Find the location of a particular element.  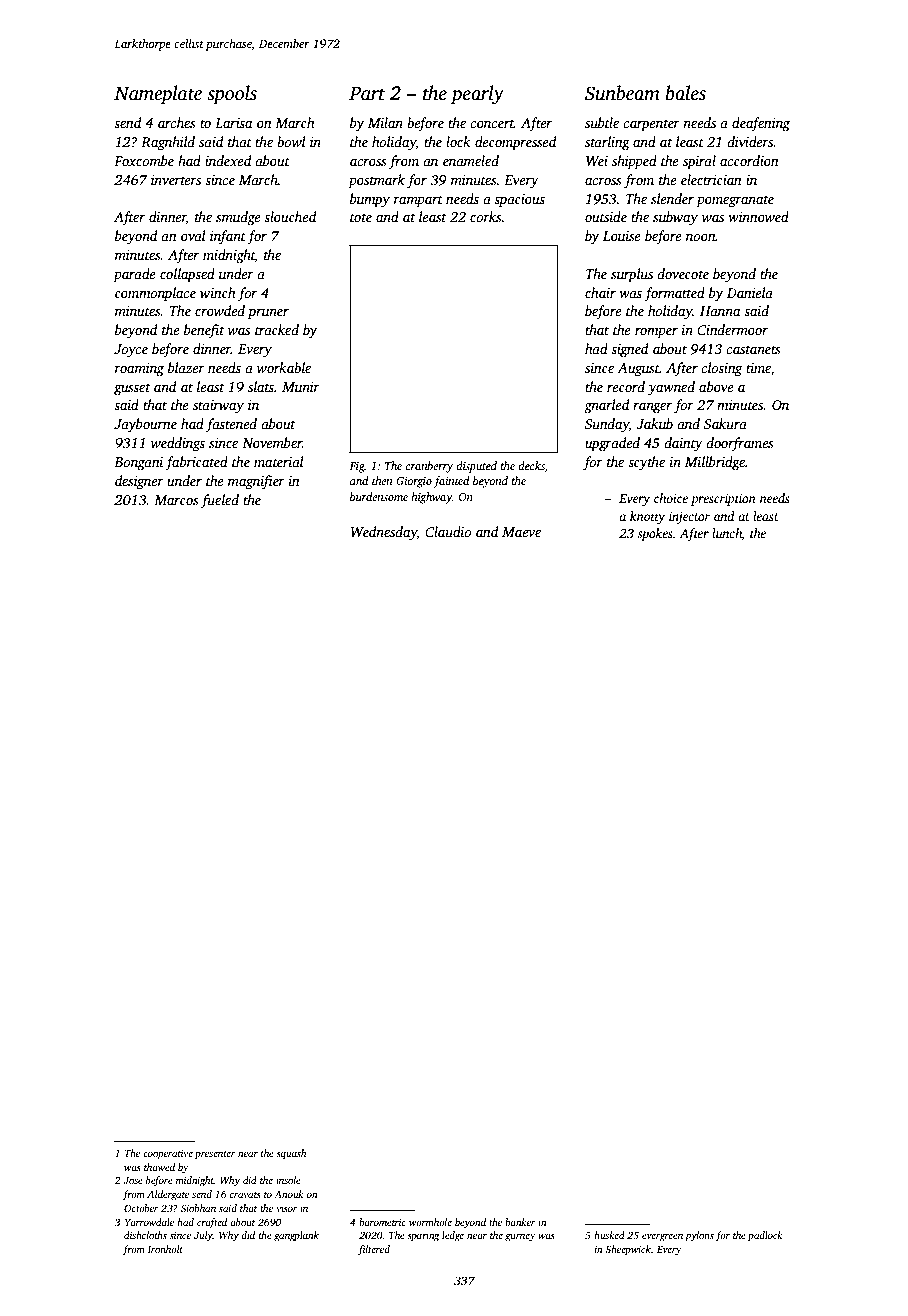

Cindermoor is located at coordinates (732, 329).
